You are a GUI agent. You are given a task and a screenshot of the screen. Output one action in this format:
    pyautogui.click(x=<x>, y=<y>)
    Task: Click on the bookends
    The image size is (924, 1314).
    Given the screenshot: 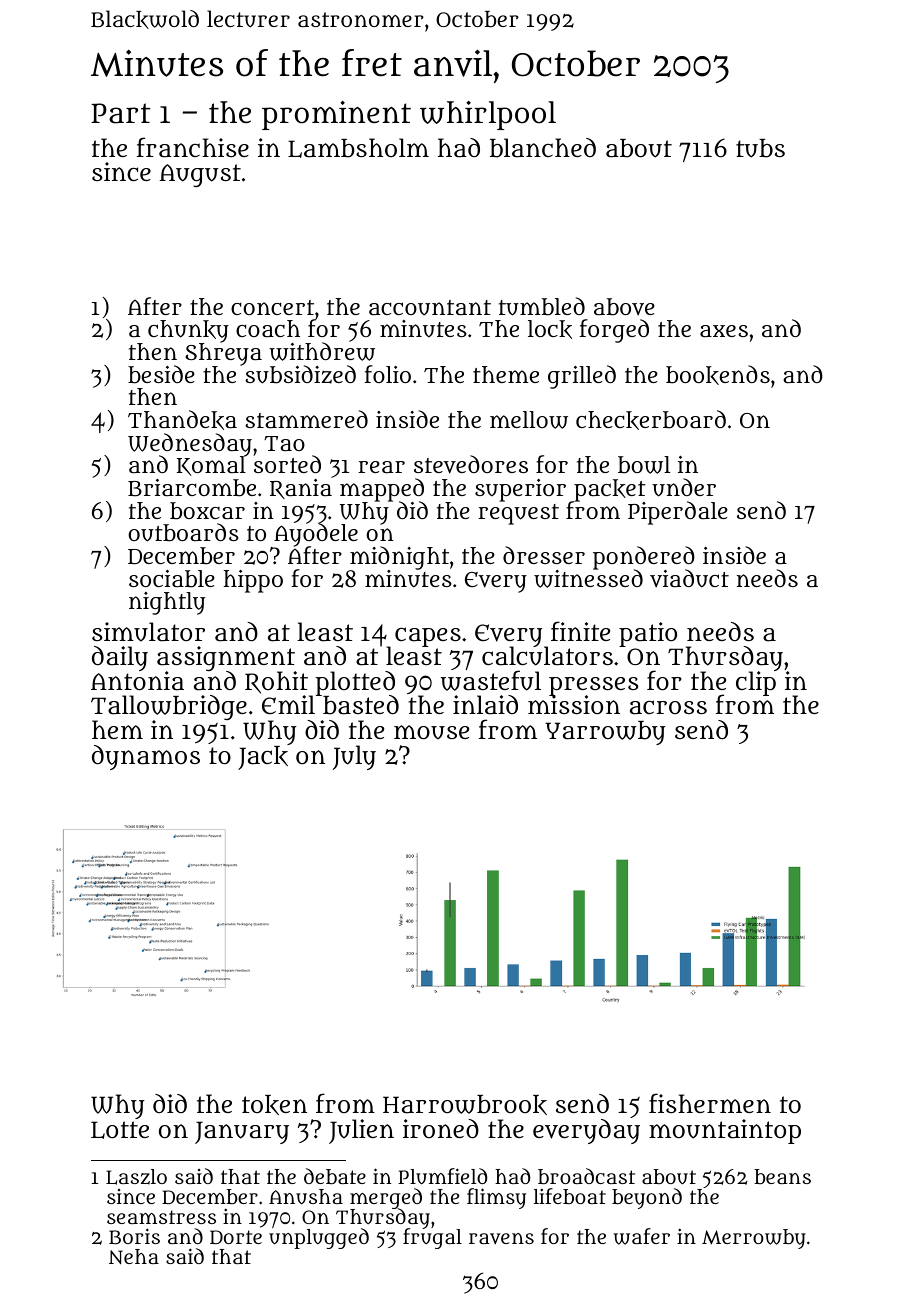 What is the action you would take?
    pyautogui.click(x=718, y=375)
